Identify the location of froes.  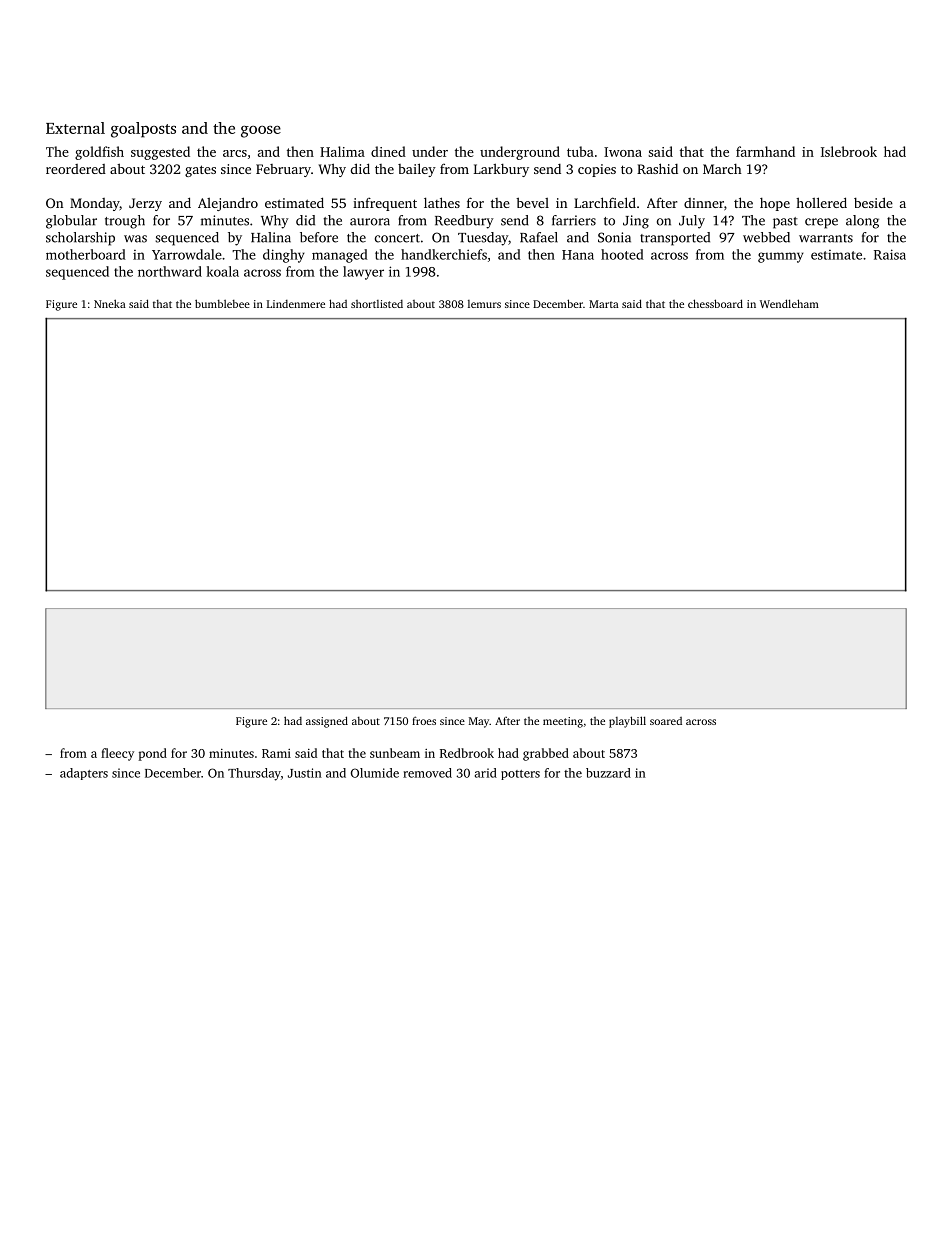
(424, 720).
